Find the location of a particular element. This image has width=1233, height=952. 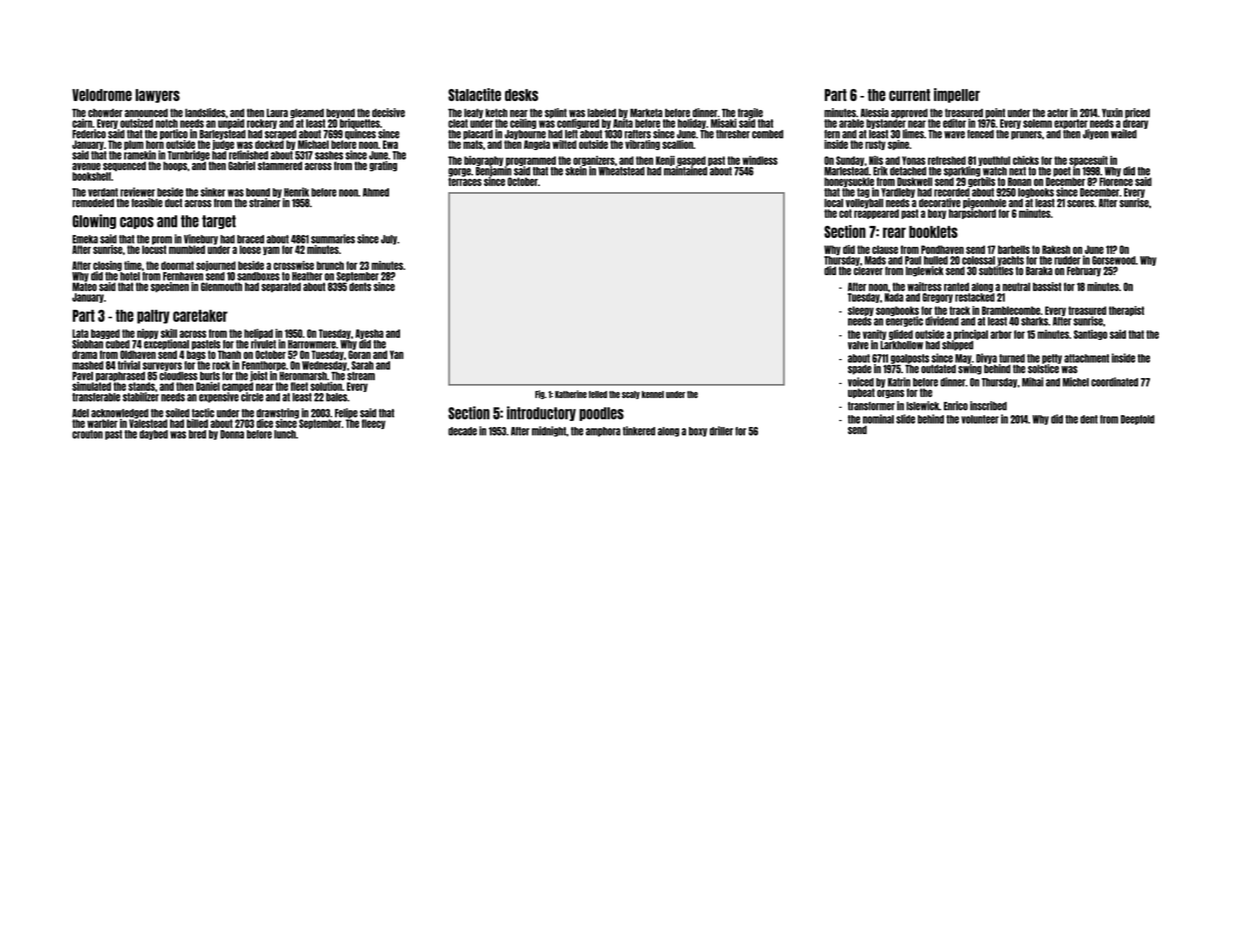

priced is located at coordinates (1137, 113).
